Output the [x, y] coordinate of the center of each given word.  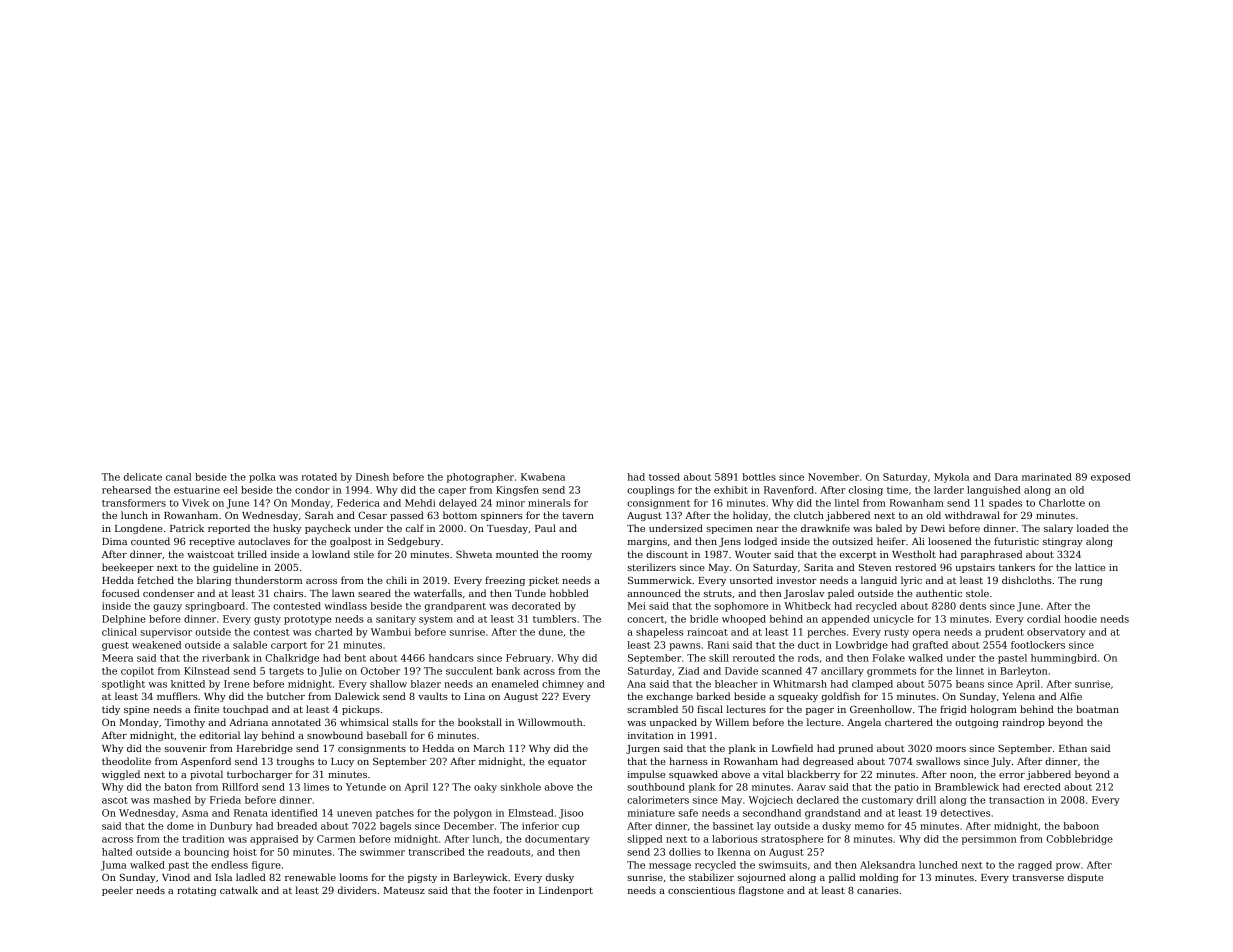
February [528, 659]
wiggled [121, 775]
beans [970, 684]
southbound [656, 787]
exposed [1111, 478]
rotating [196, 891]
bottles [759, 477]
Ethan [1073, 748]
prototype [307, 620]
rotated [319, 477]
